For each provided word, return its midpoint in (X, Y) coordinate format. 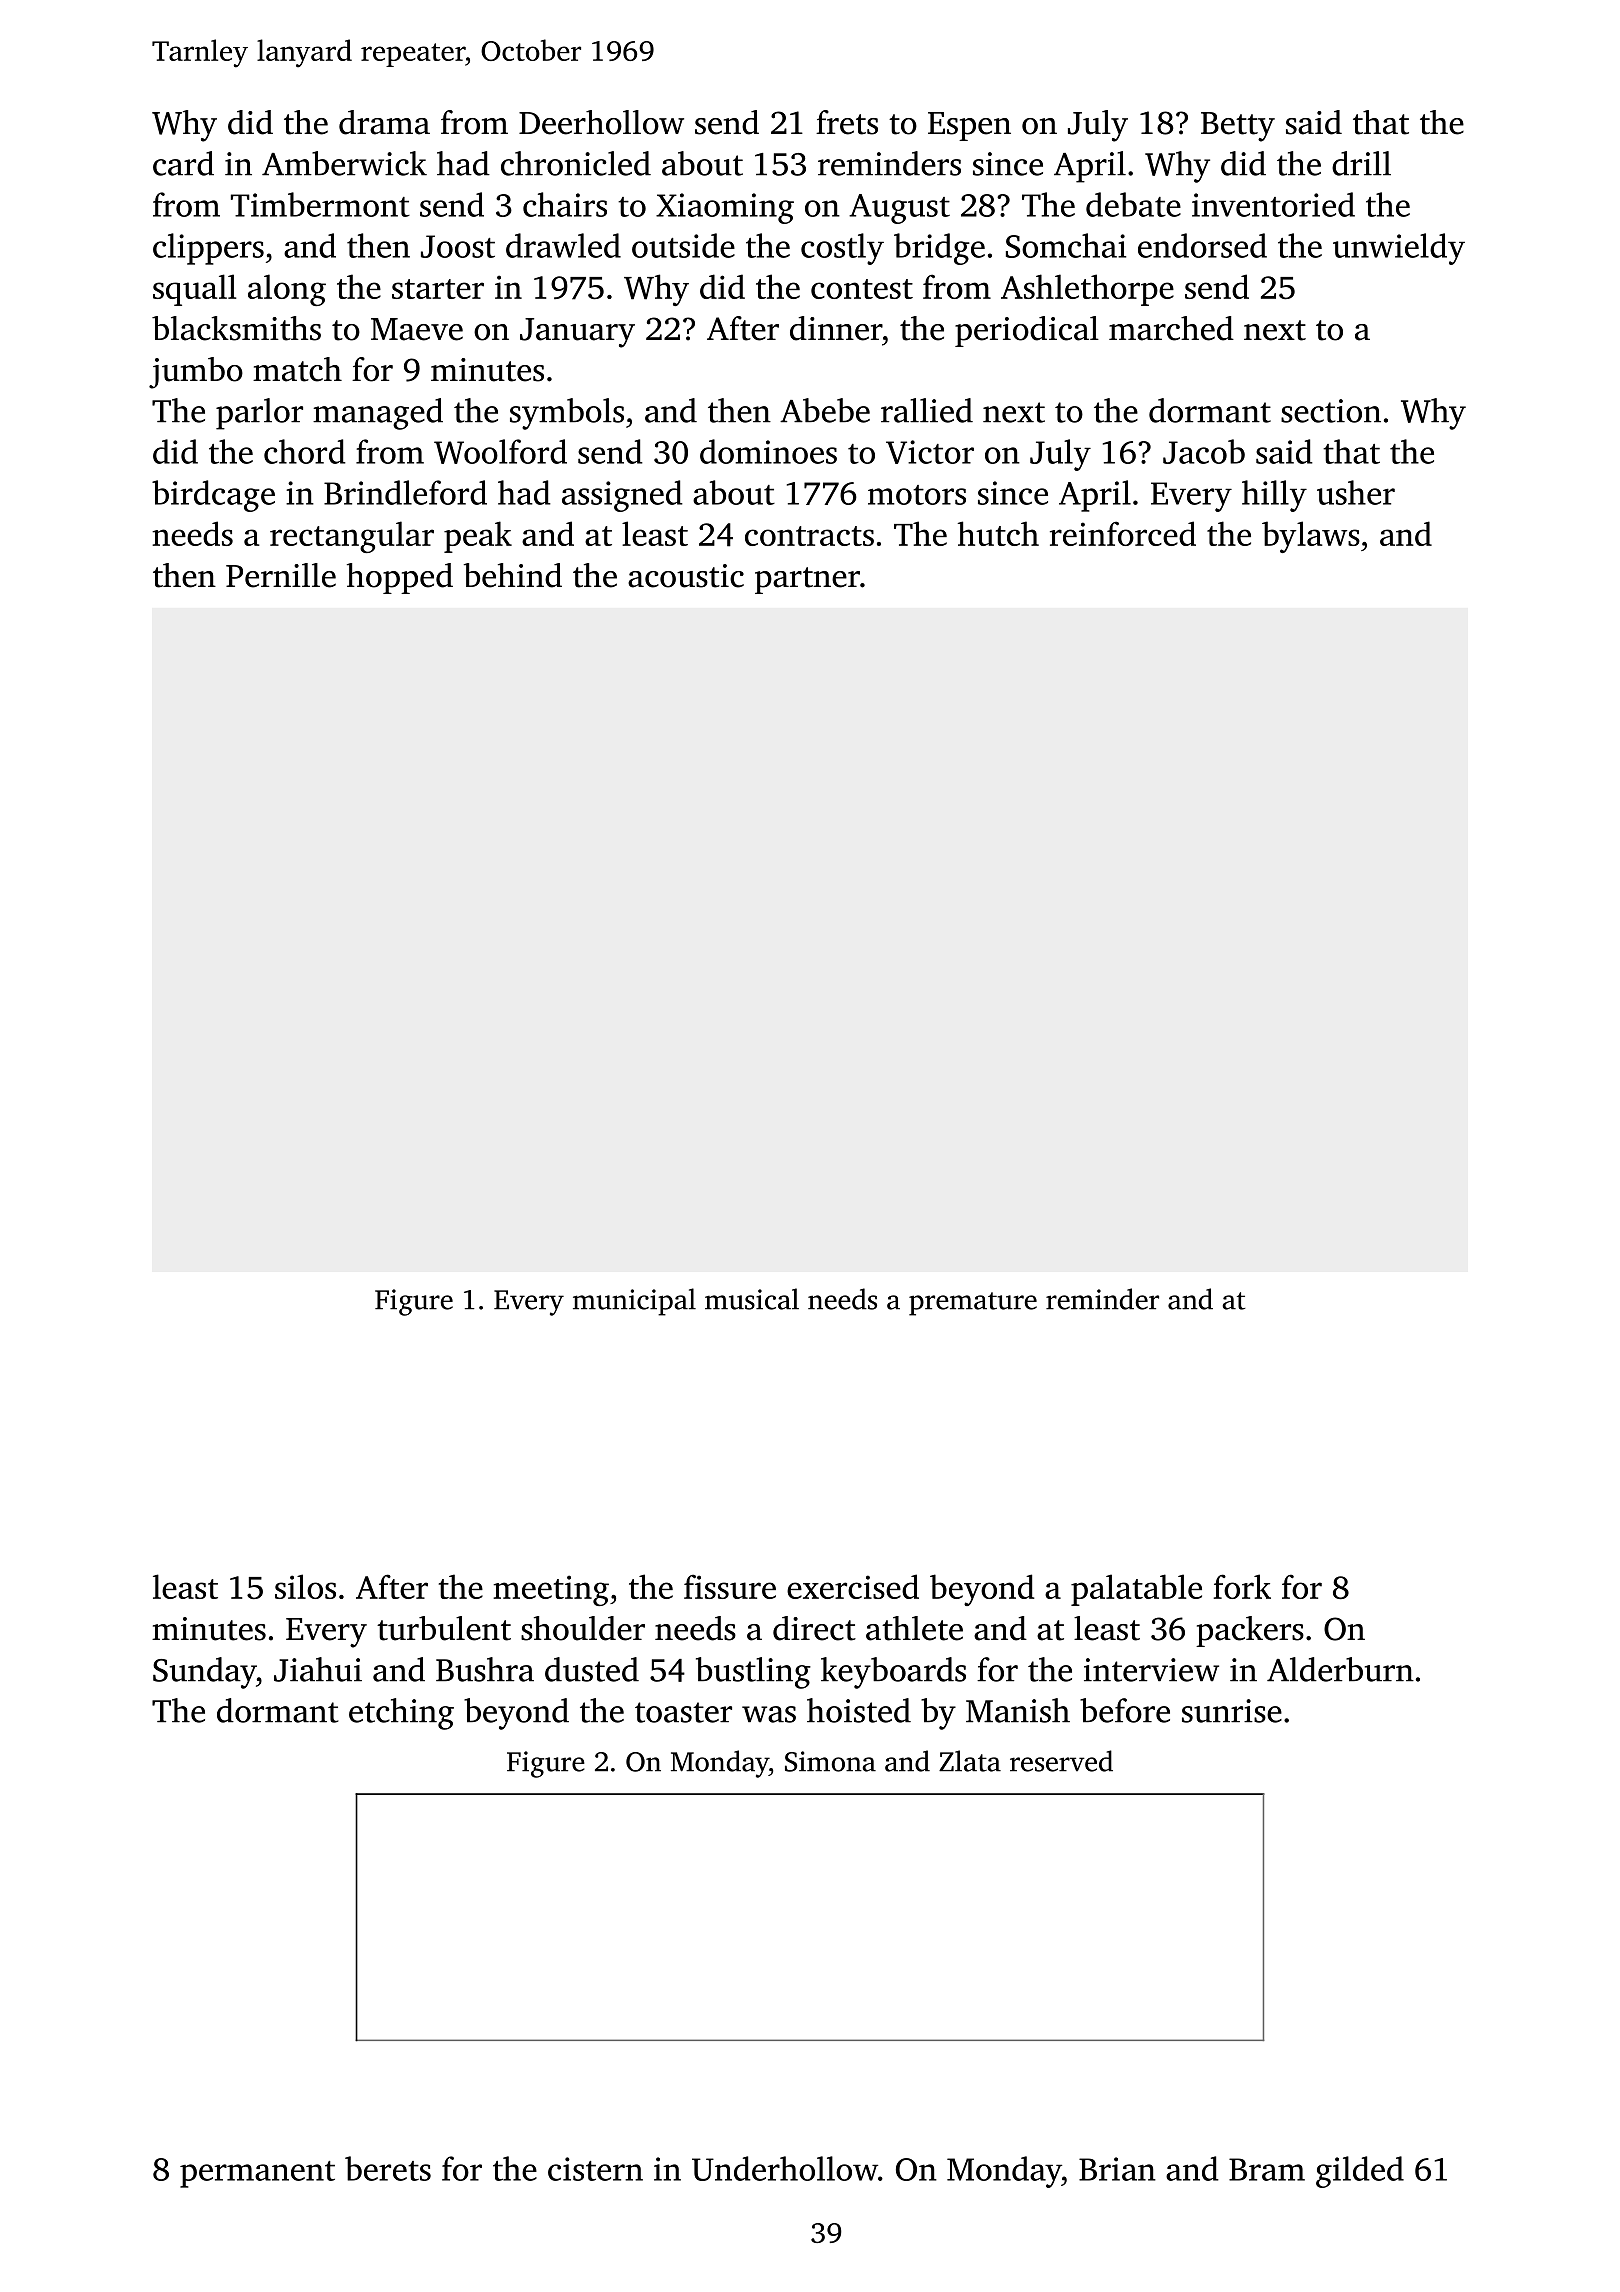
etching (401, 1714)
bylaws (1311, 537)
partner (807, 580)
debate (1133, 204)
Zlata (970, 1761)
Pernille (281, 575)
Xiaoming (725, 208)
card (183, 163)
